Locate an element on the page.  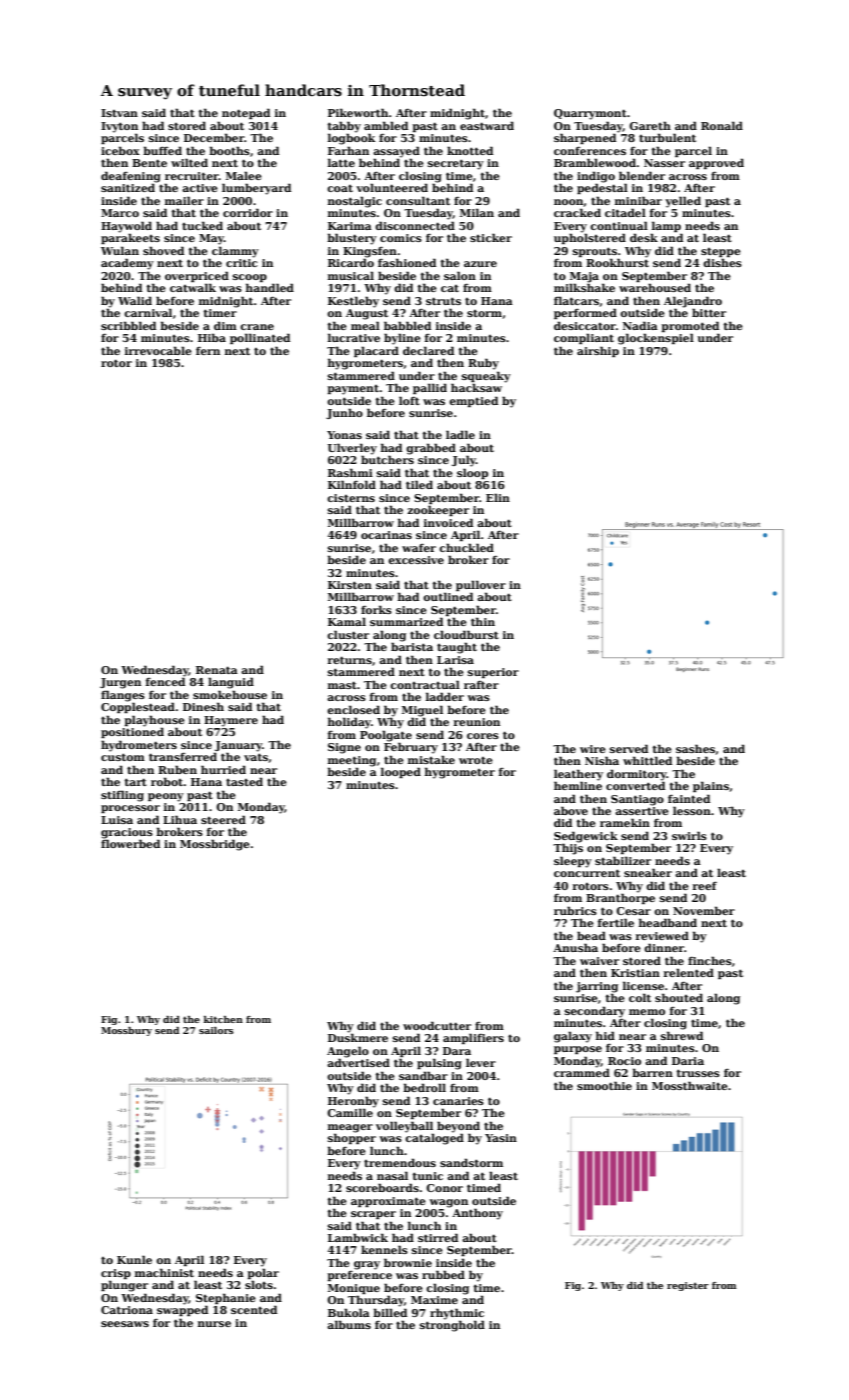
scoop is located at coordinates (250, 278).
